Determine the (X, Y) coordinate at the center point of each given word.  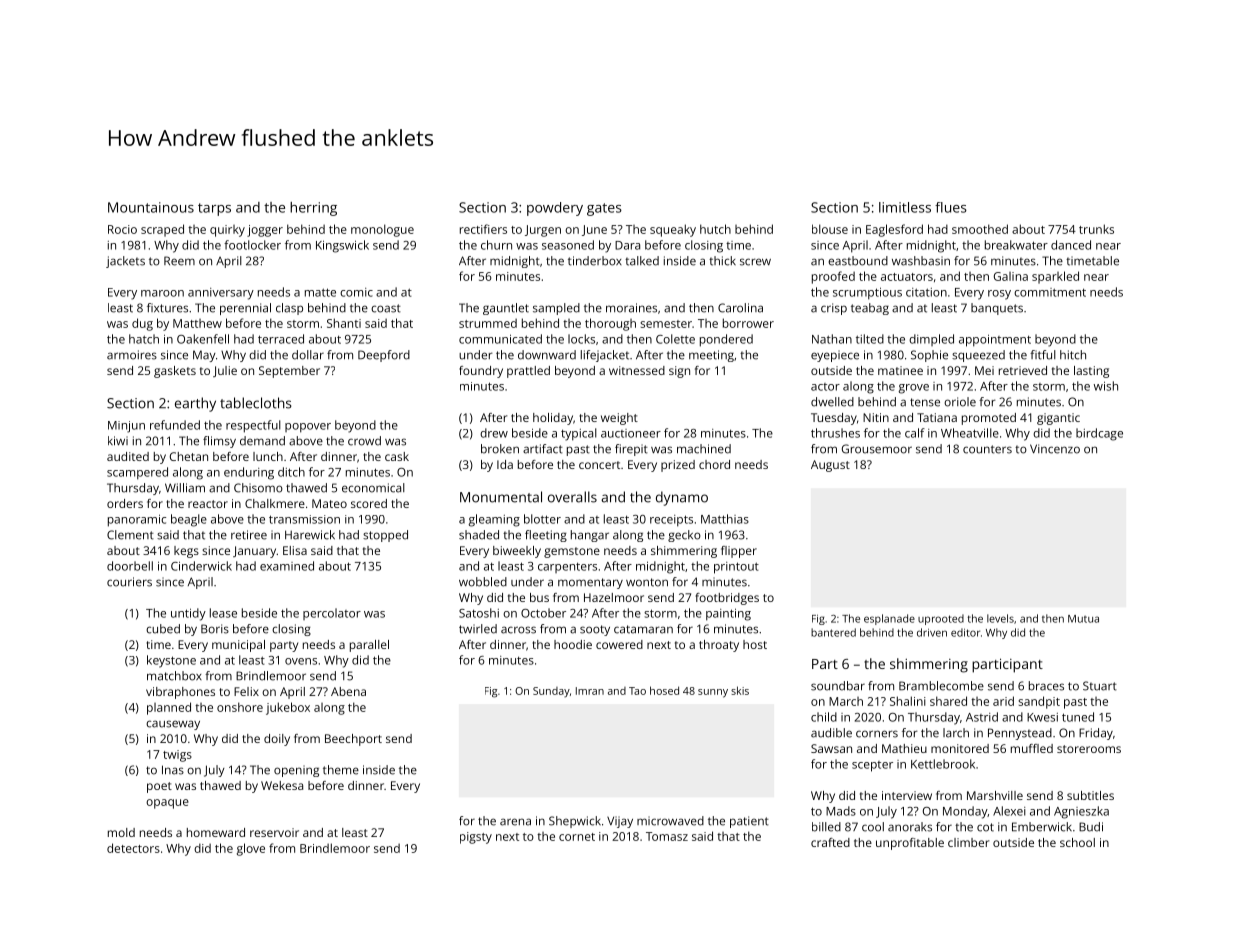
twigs (177, 756)
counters (987, 449)
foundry (481, 372)
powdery (555, 209)
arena (515, 822)
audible (831, 733)
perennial (245, 309)
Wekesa (282, 785)
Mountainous (151, 207)
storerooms (1089, 749)
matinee (900, 370)
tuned (1078, 717)
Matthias (725, 519)
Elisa (295, 550)
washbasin (921, 261)
